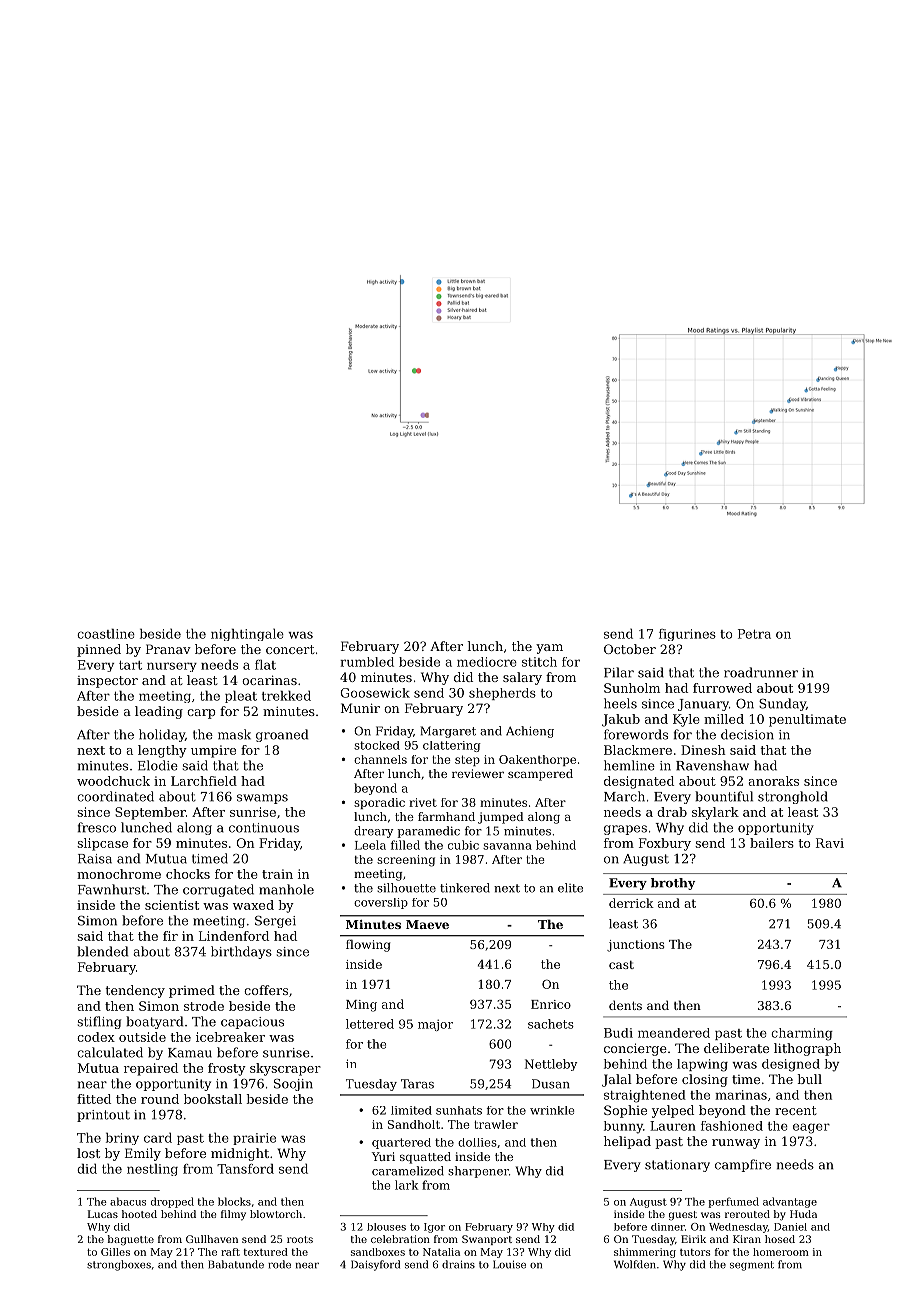  Describe the element at coordinates (811, 1128) in the document. I see `eager` at that location.
